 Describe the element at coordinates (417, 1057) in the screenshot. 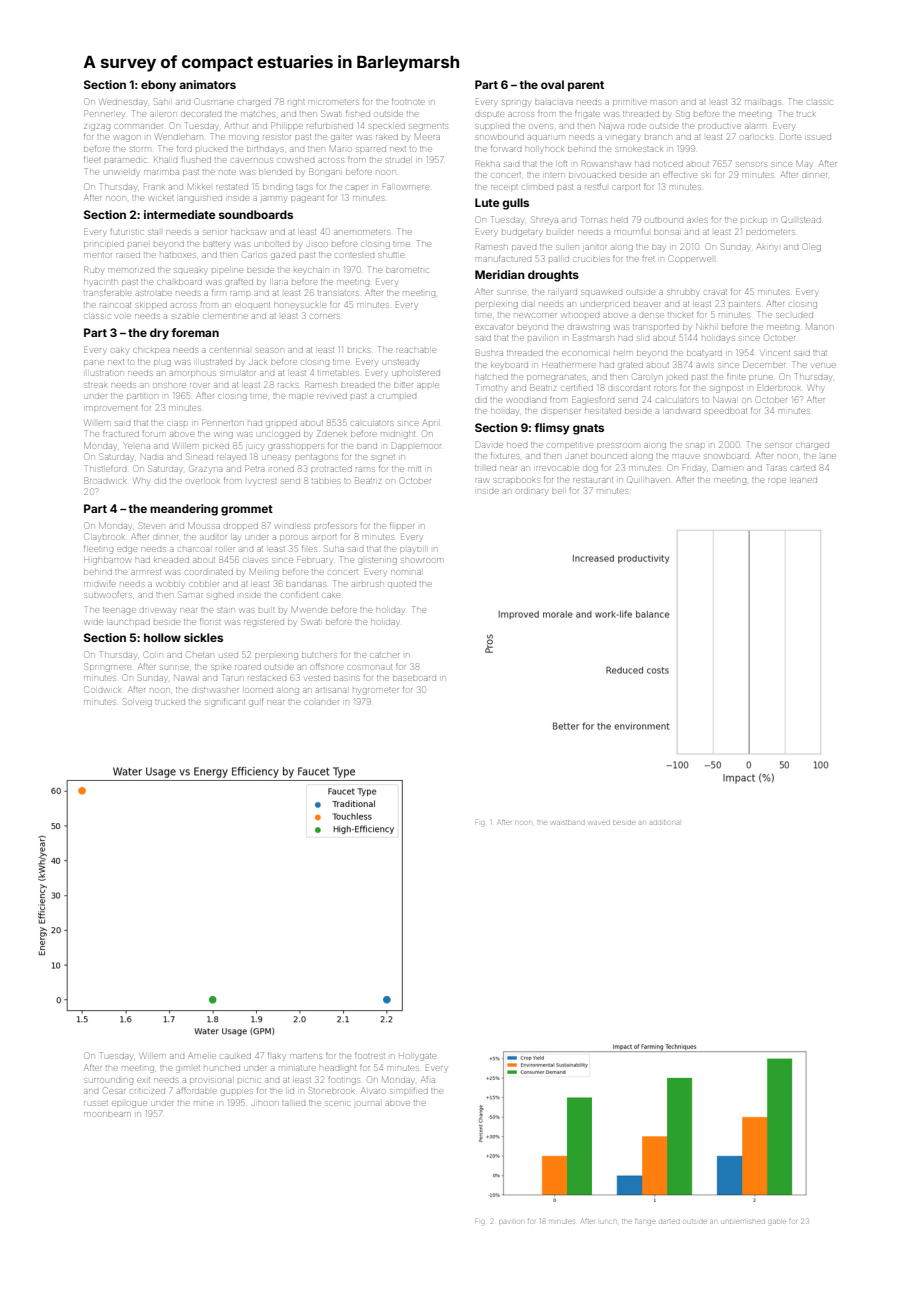

I see `Hollygate` at that location.
